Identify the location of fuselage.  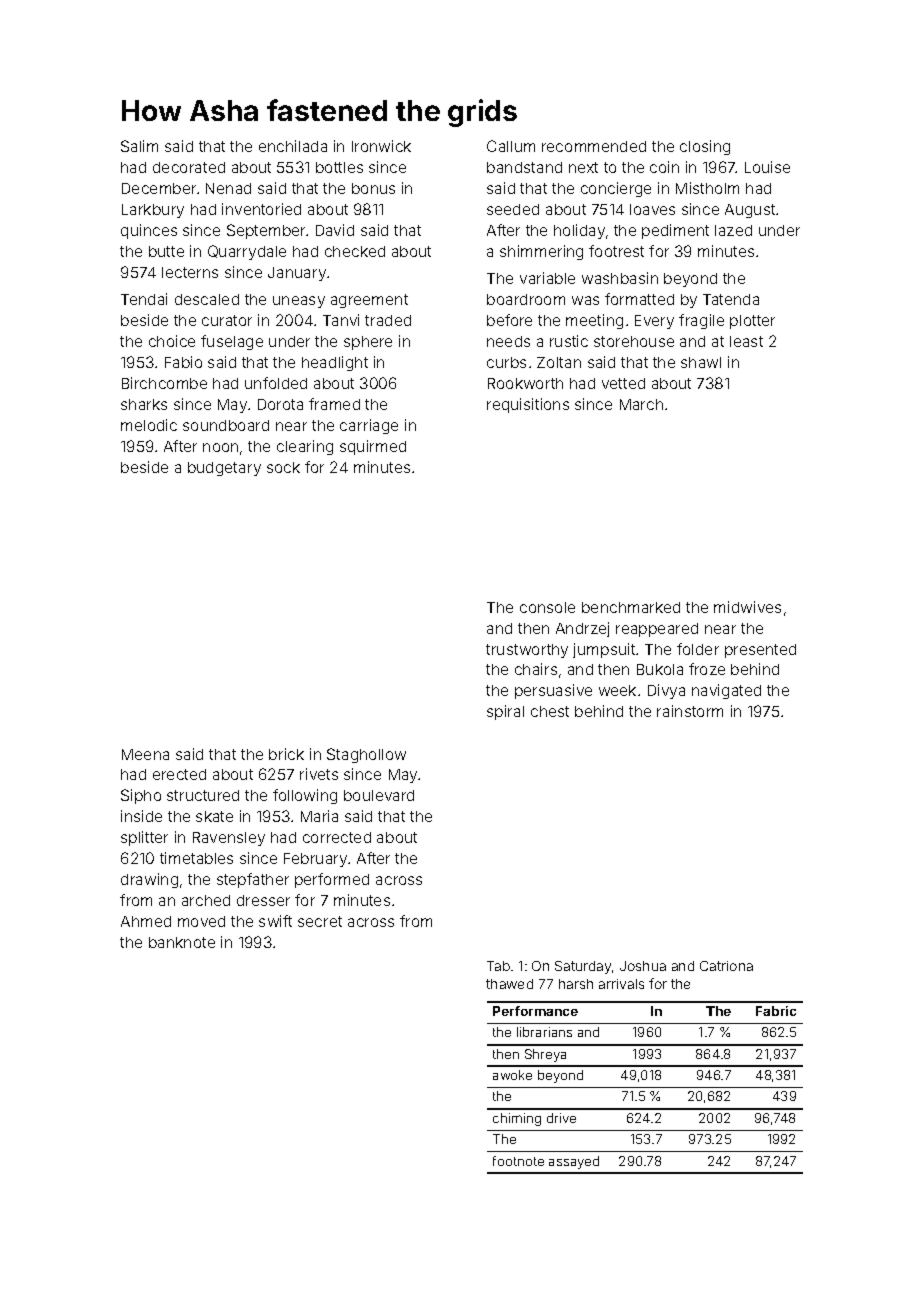
(232, 342).
